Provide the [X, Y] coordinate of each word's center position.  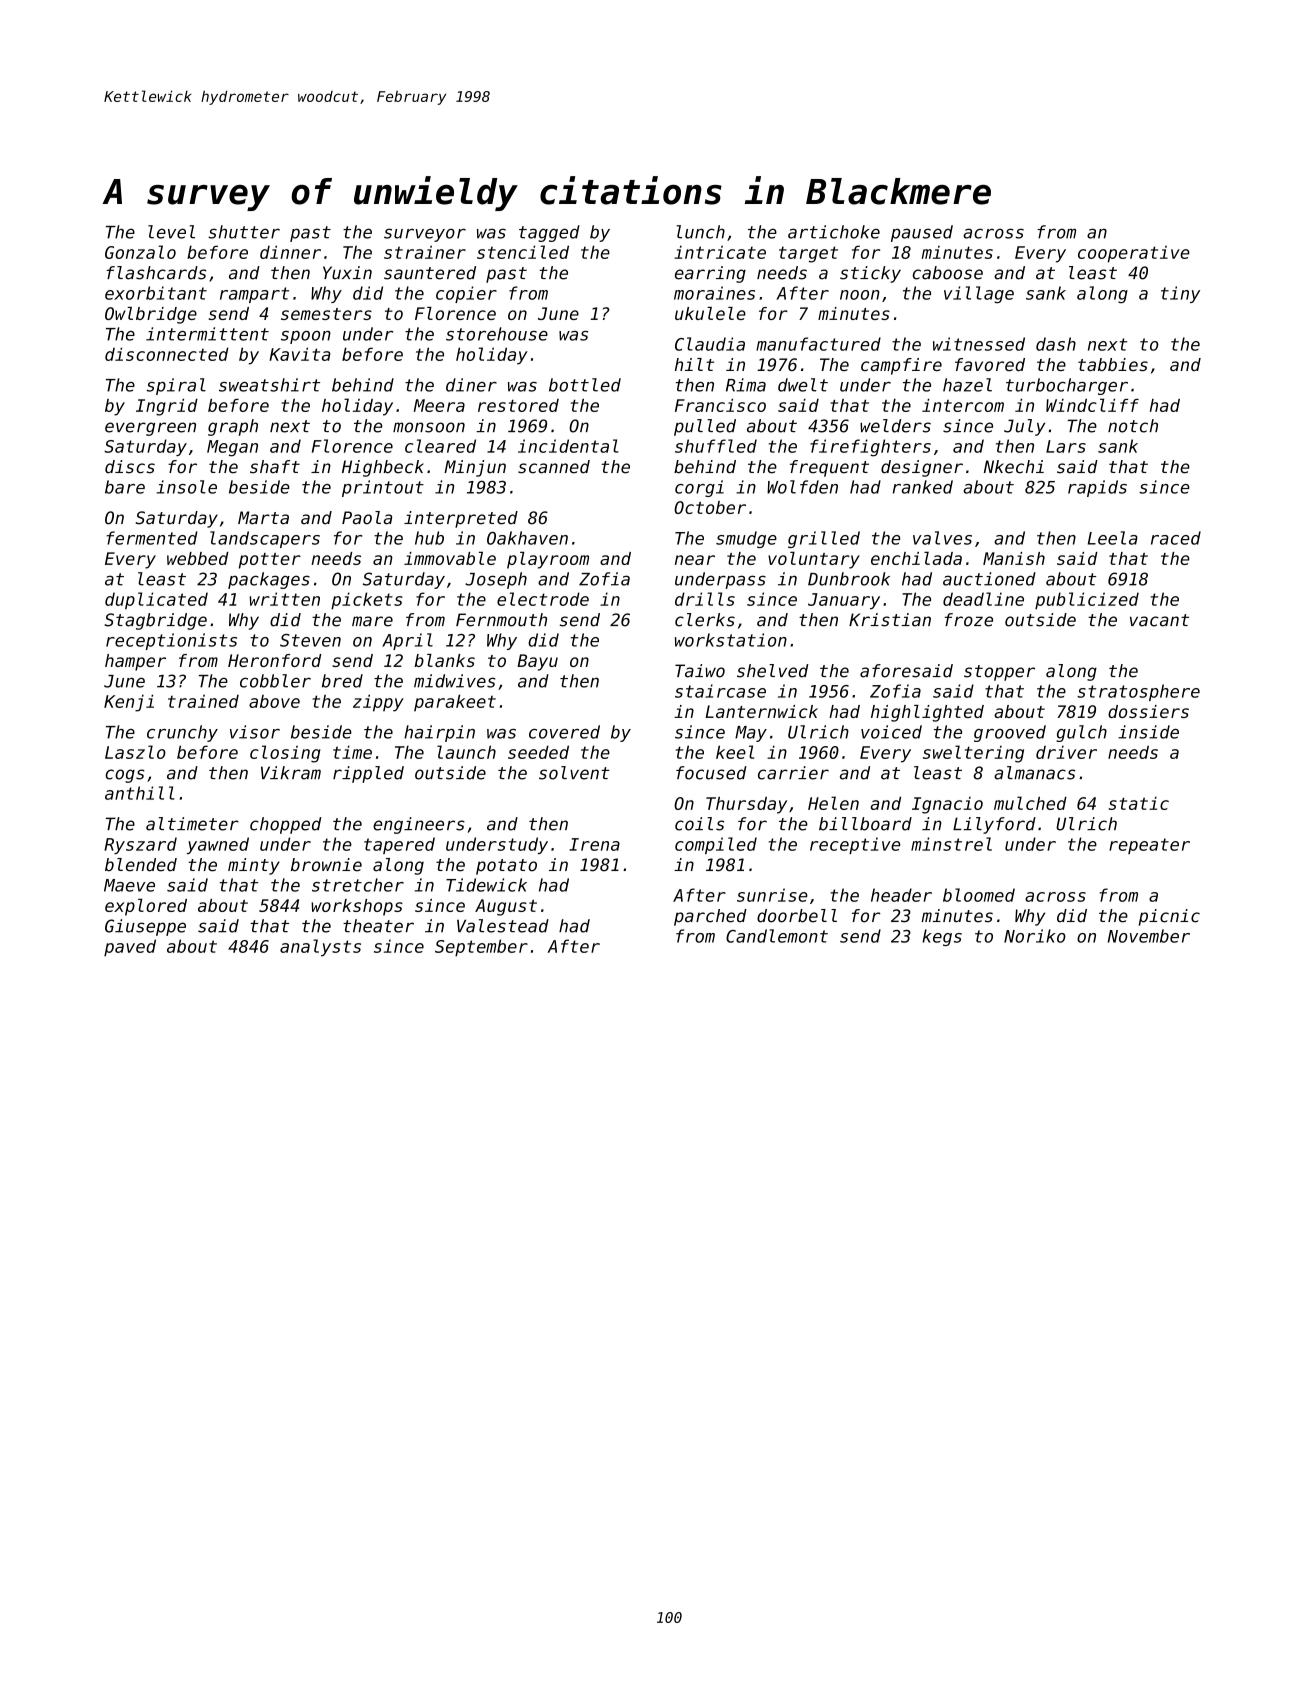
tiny [1180, 294]
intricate [720, 252]
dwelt [803, 385]
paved [130, 947]
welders [895, 426]
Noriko [1035, 936]
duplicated [156, 601]
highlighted [927, 713]
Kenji [129, 703]
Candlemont [777, 936]
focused [711, 773]
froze [969, 620]
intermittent [207, 334]
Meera [439, 405]
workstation [731, 640]
